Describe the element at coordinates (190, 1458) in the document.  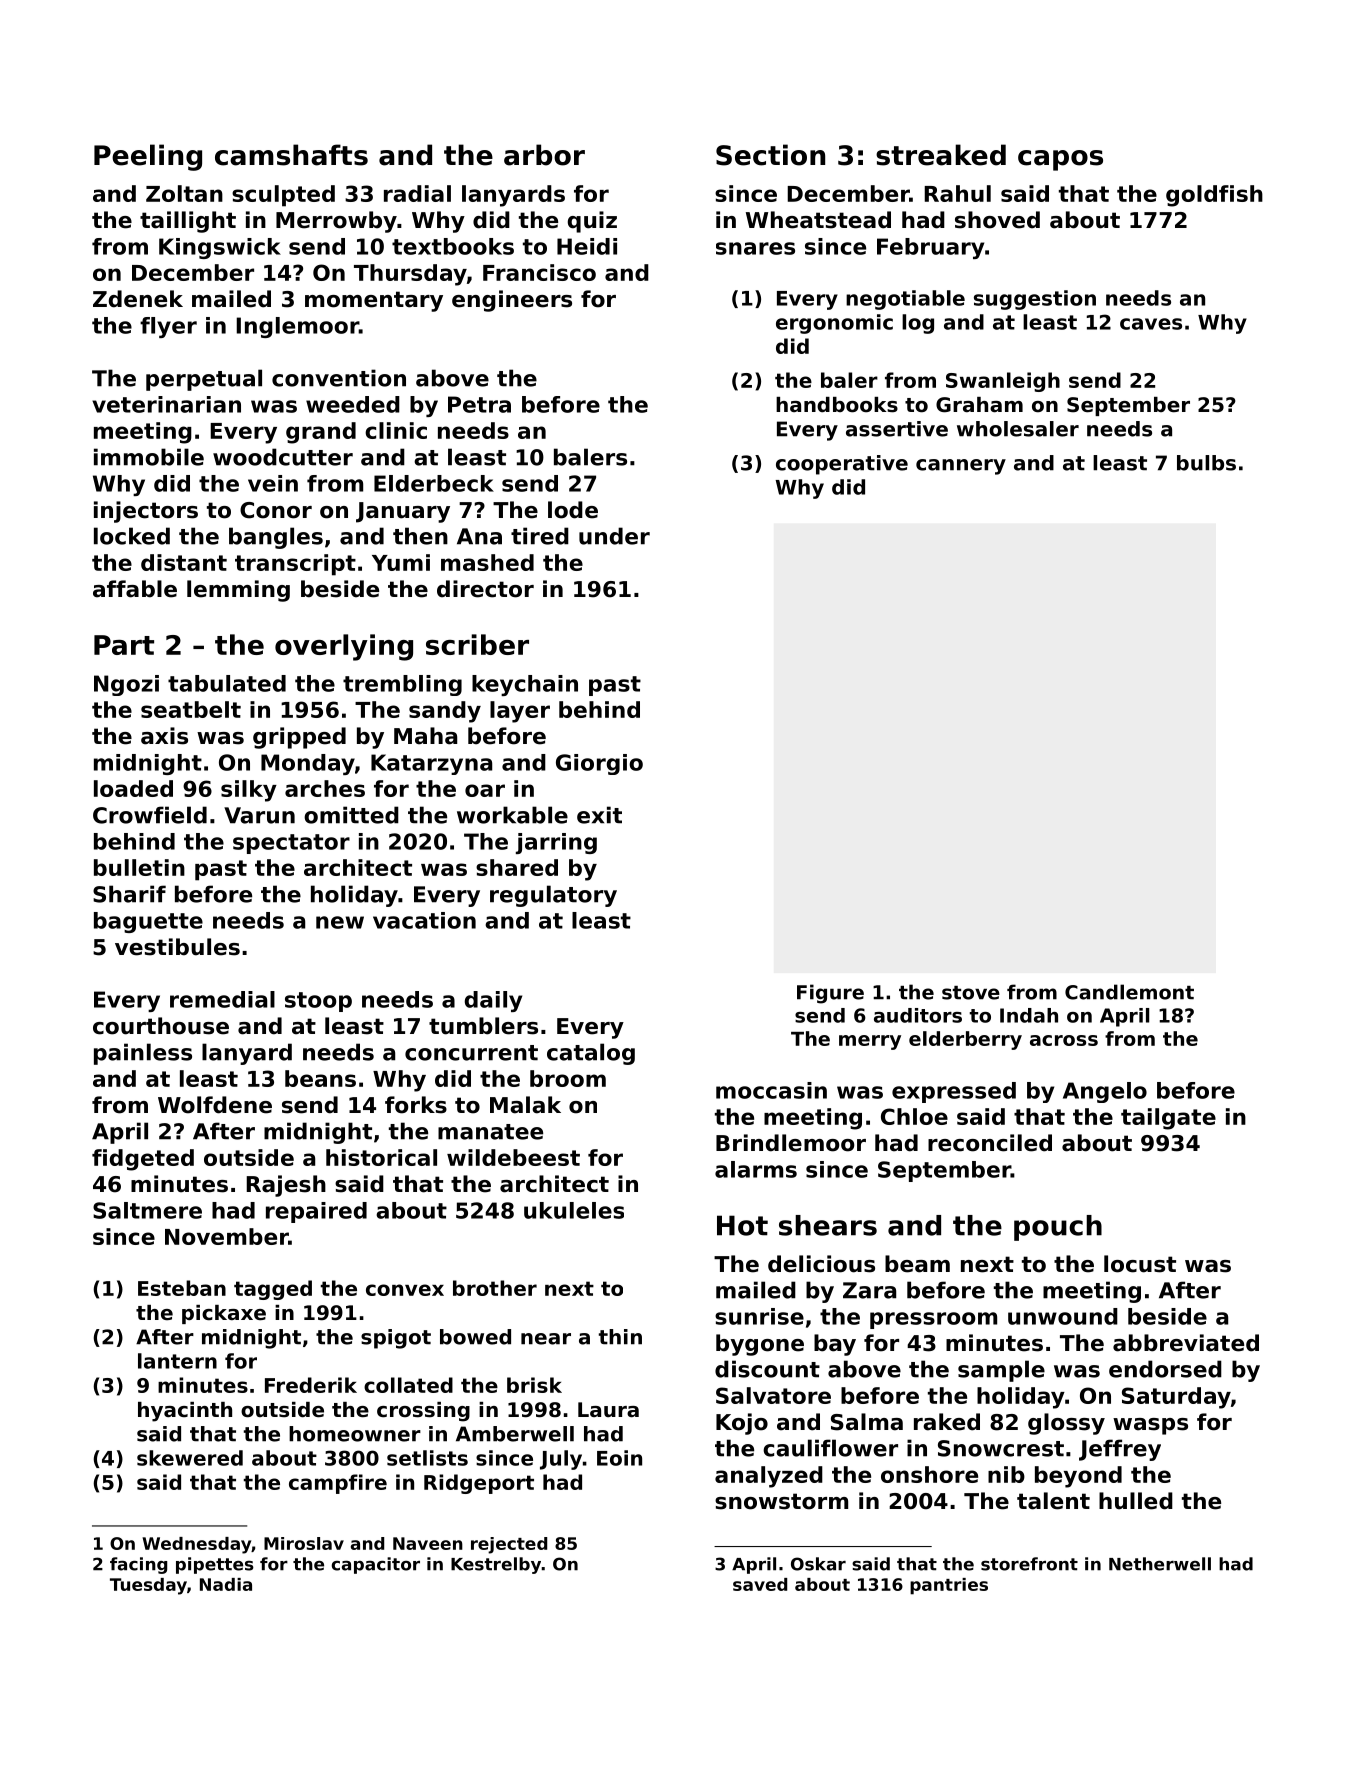
I see `skewered` at that location.
